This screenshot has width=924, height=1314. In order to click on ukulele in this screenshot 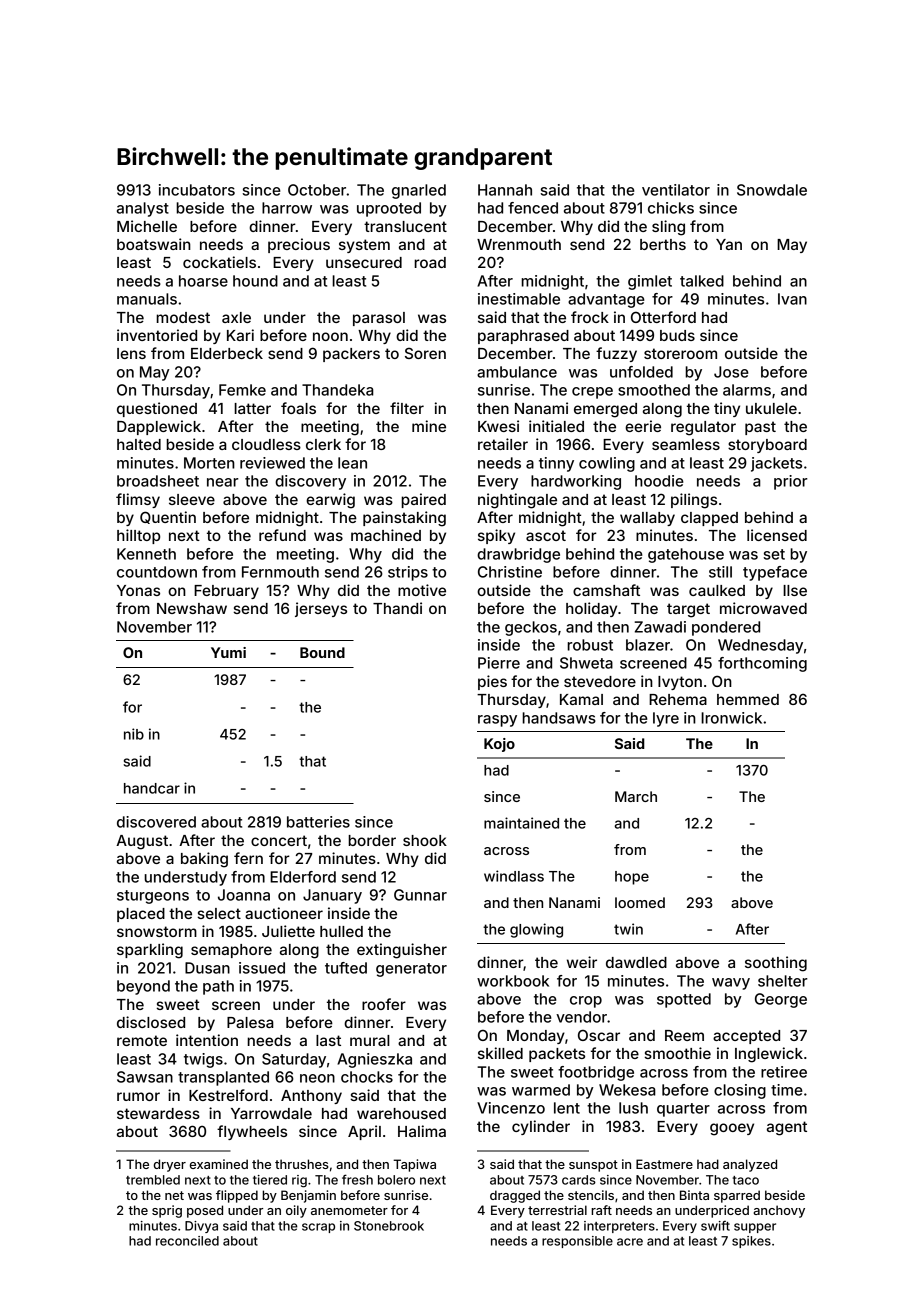, I will do `click(771, 408)`.
